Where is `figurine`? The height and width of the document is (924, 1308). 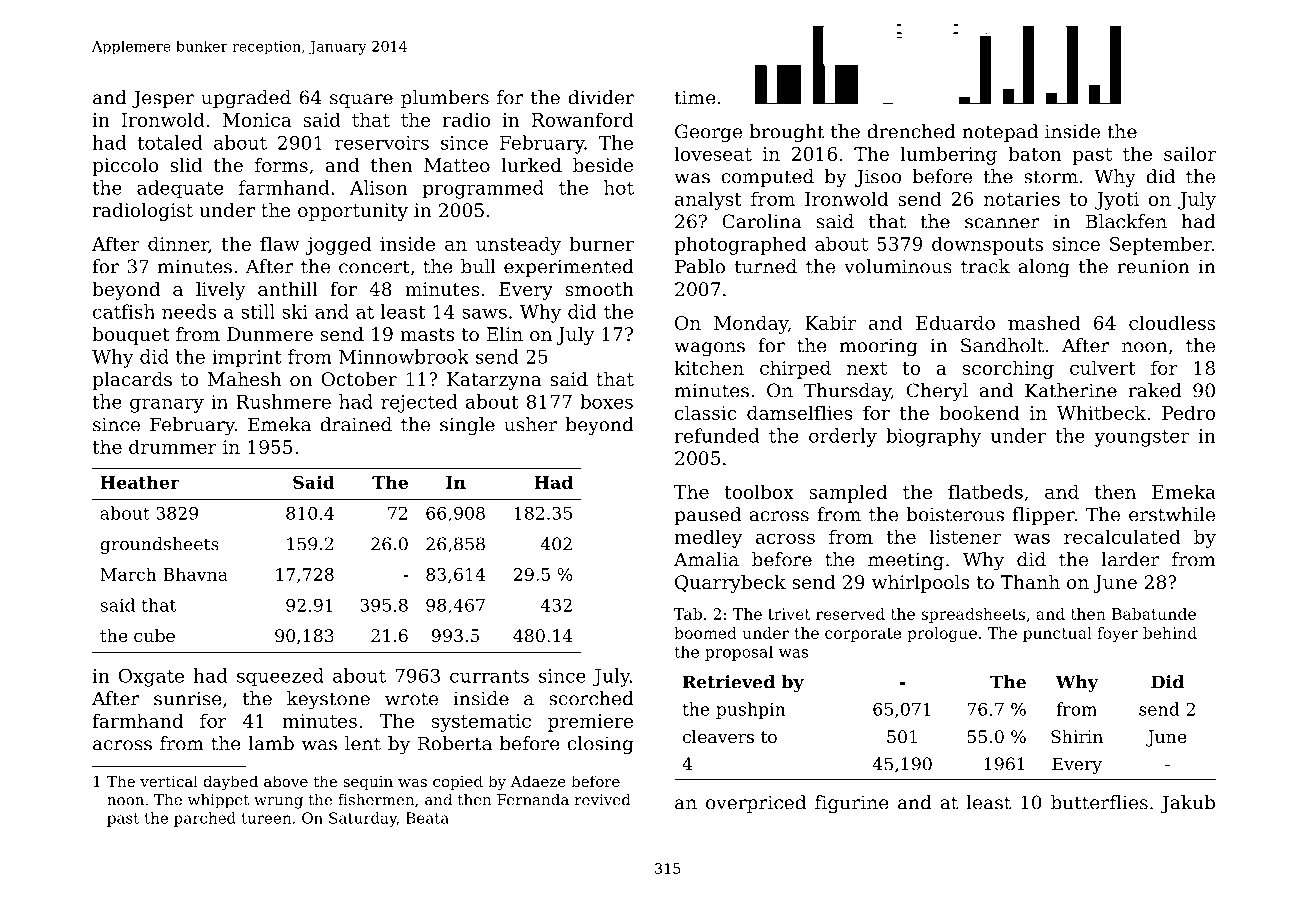
figurine is located at coordinates (852, 804).
